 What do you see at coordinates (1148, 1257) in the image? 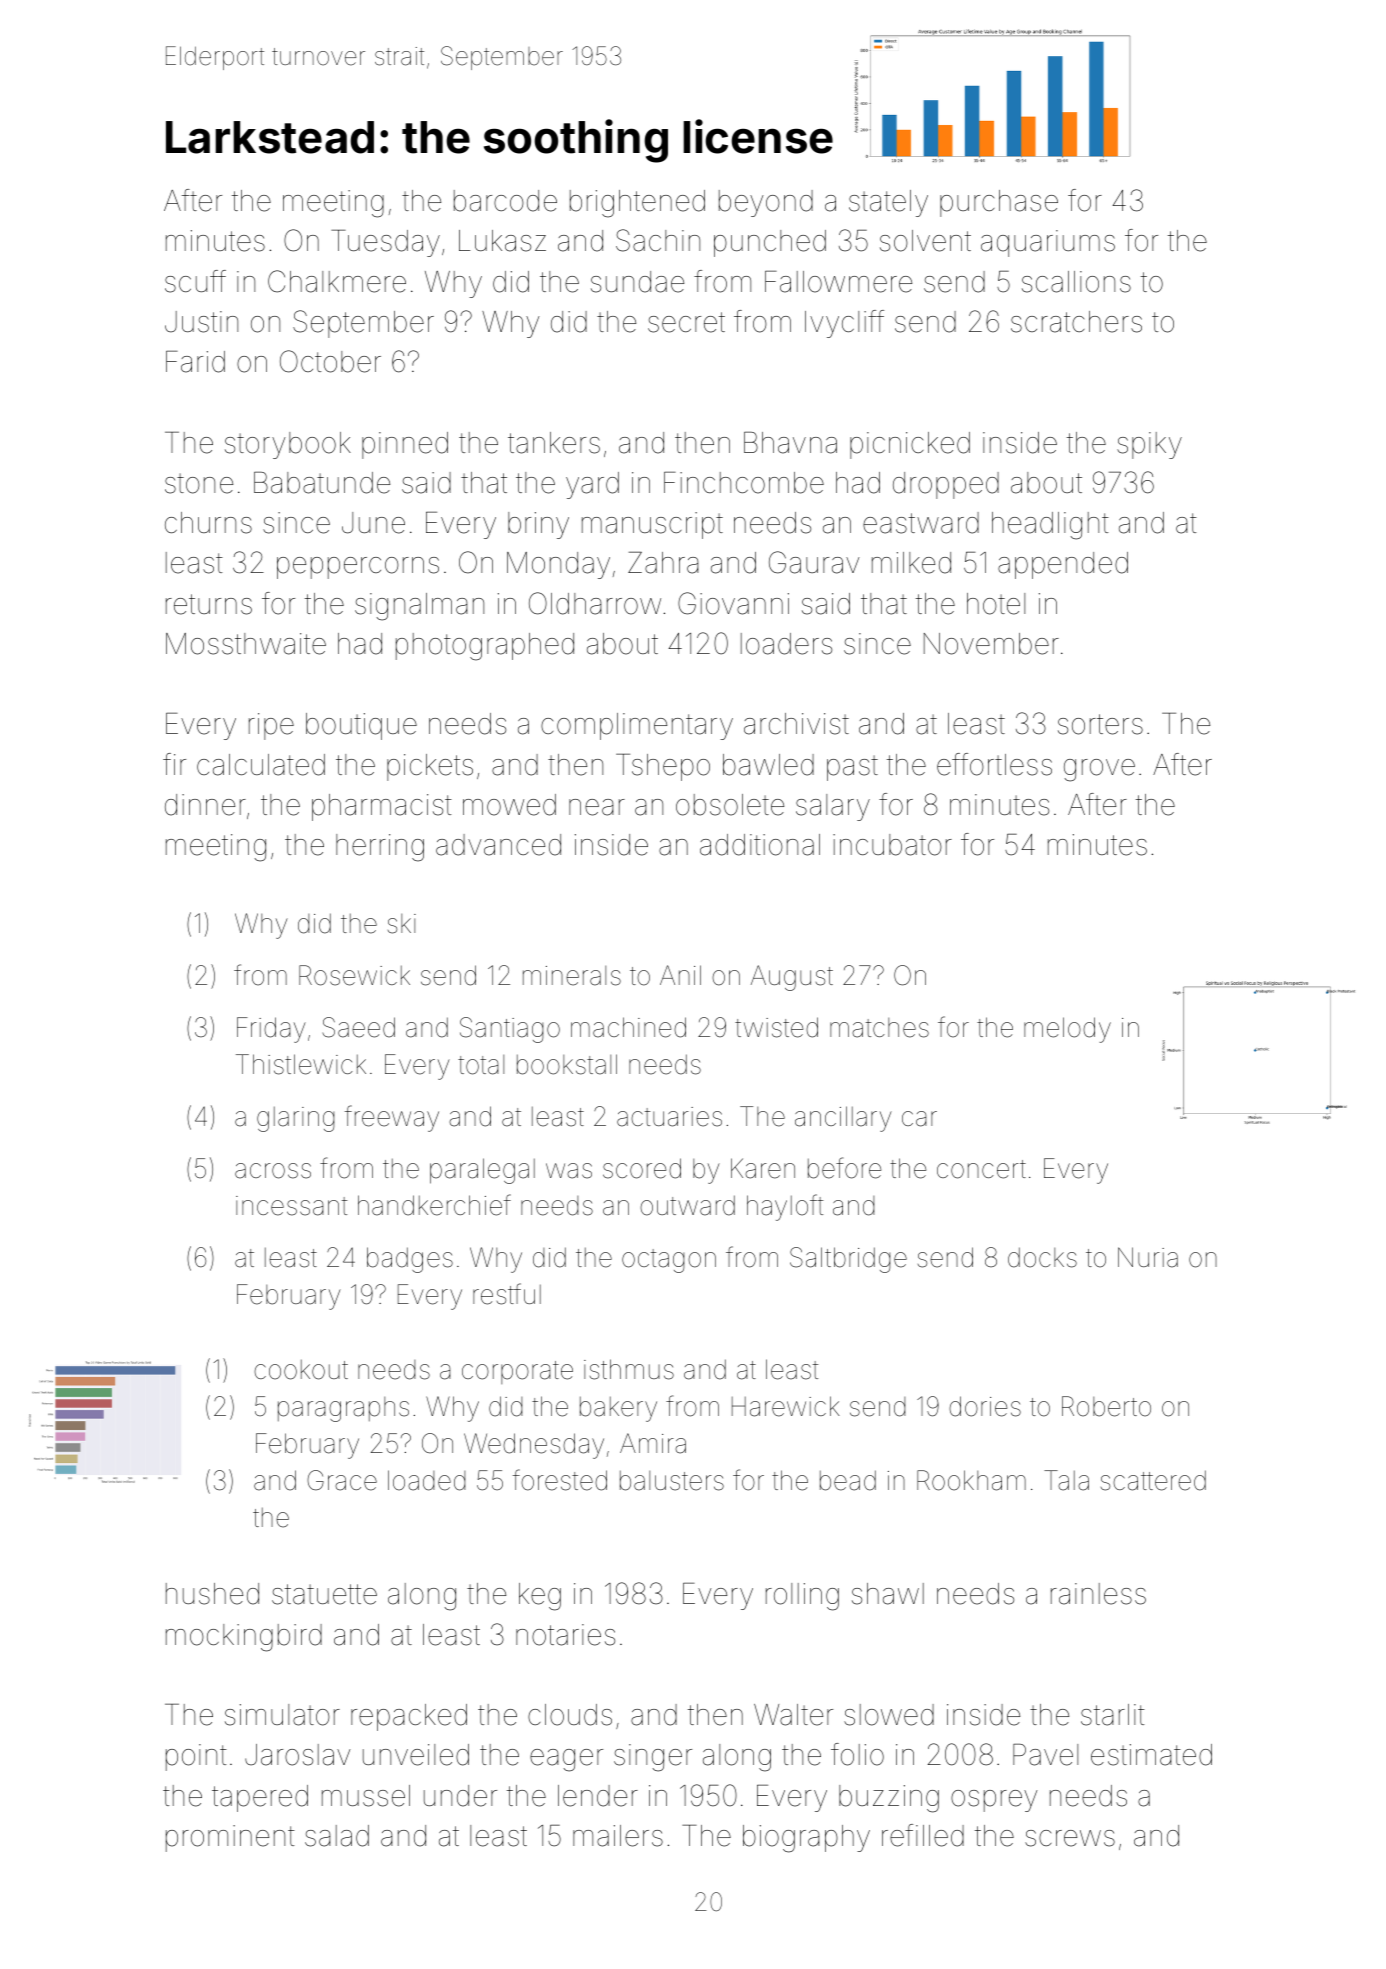
I see `Nuria` at bounding box center [1148, 1257].
